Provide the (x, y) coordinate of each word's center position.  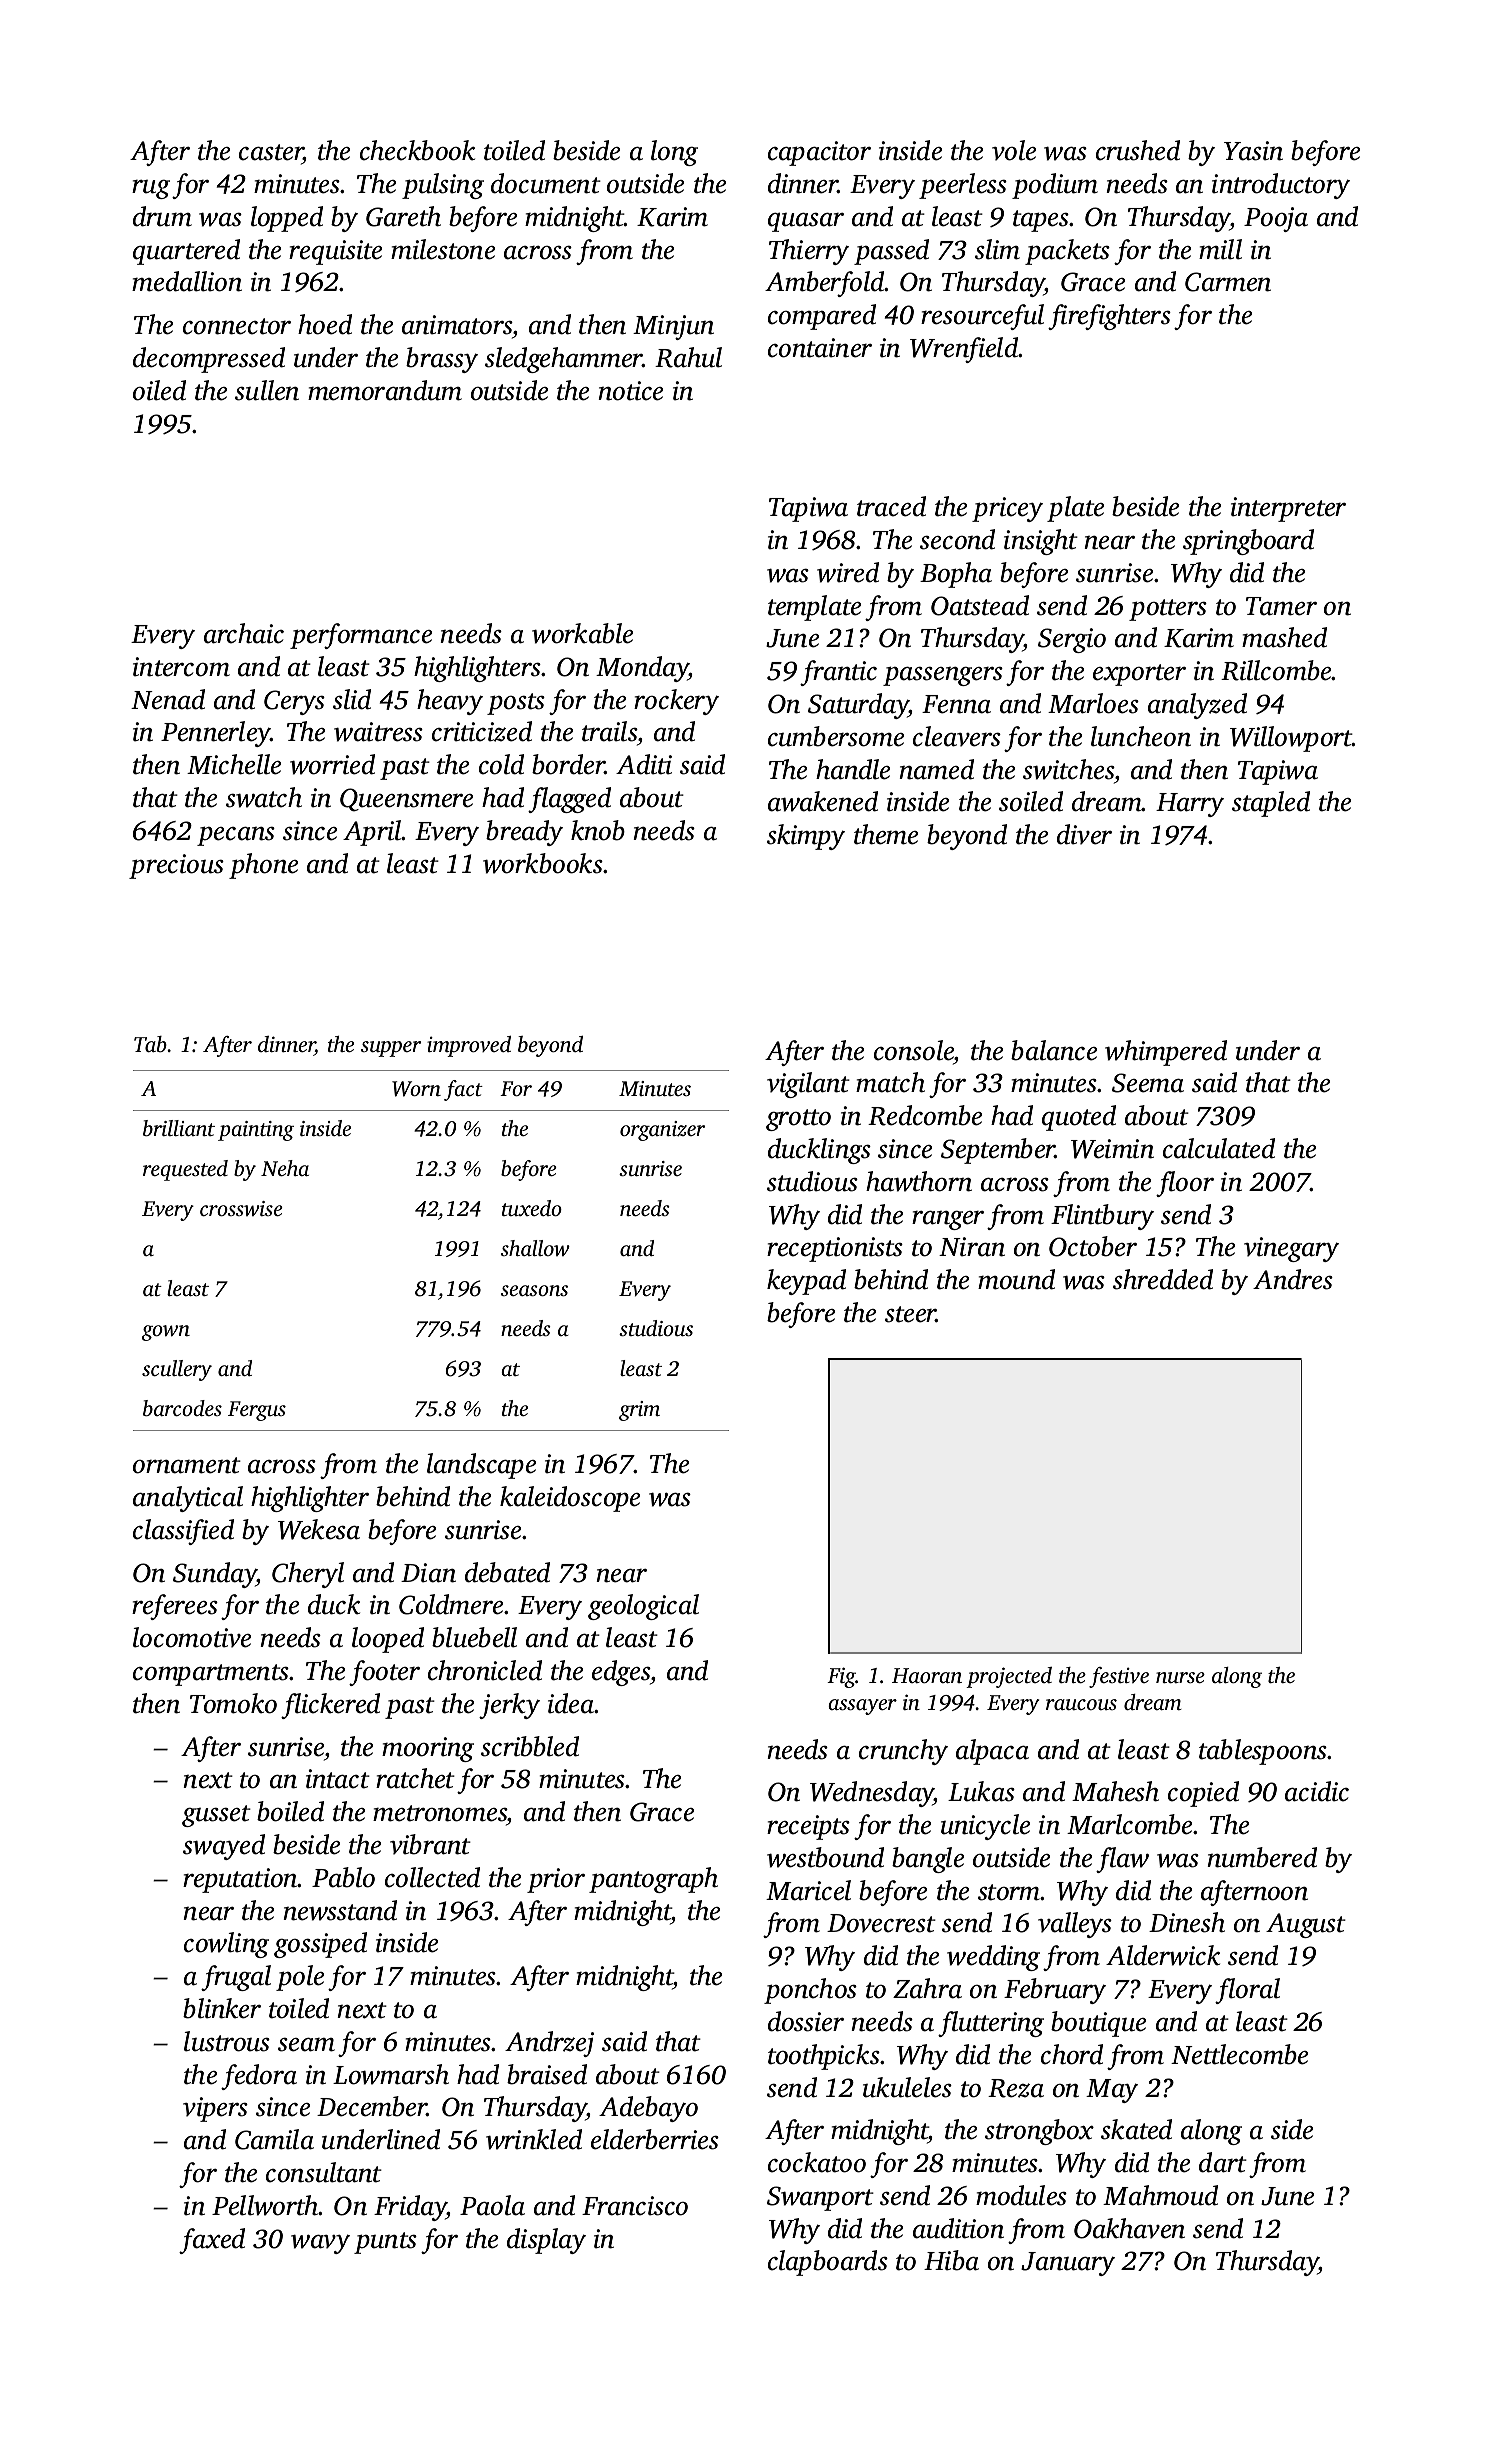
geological (643, 1607)
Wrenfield (964, 350)
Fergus (257, 1411)
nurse (1180, 1677)
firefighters (1109, 317)
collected (432, 1877)
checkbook (417, 150)
